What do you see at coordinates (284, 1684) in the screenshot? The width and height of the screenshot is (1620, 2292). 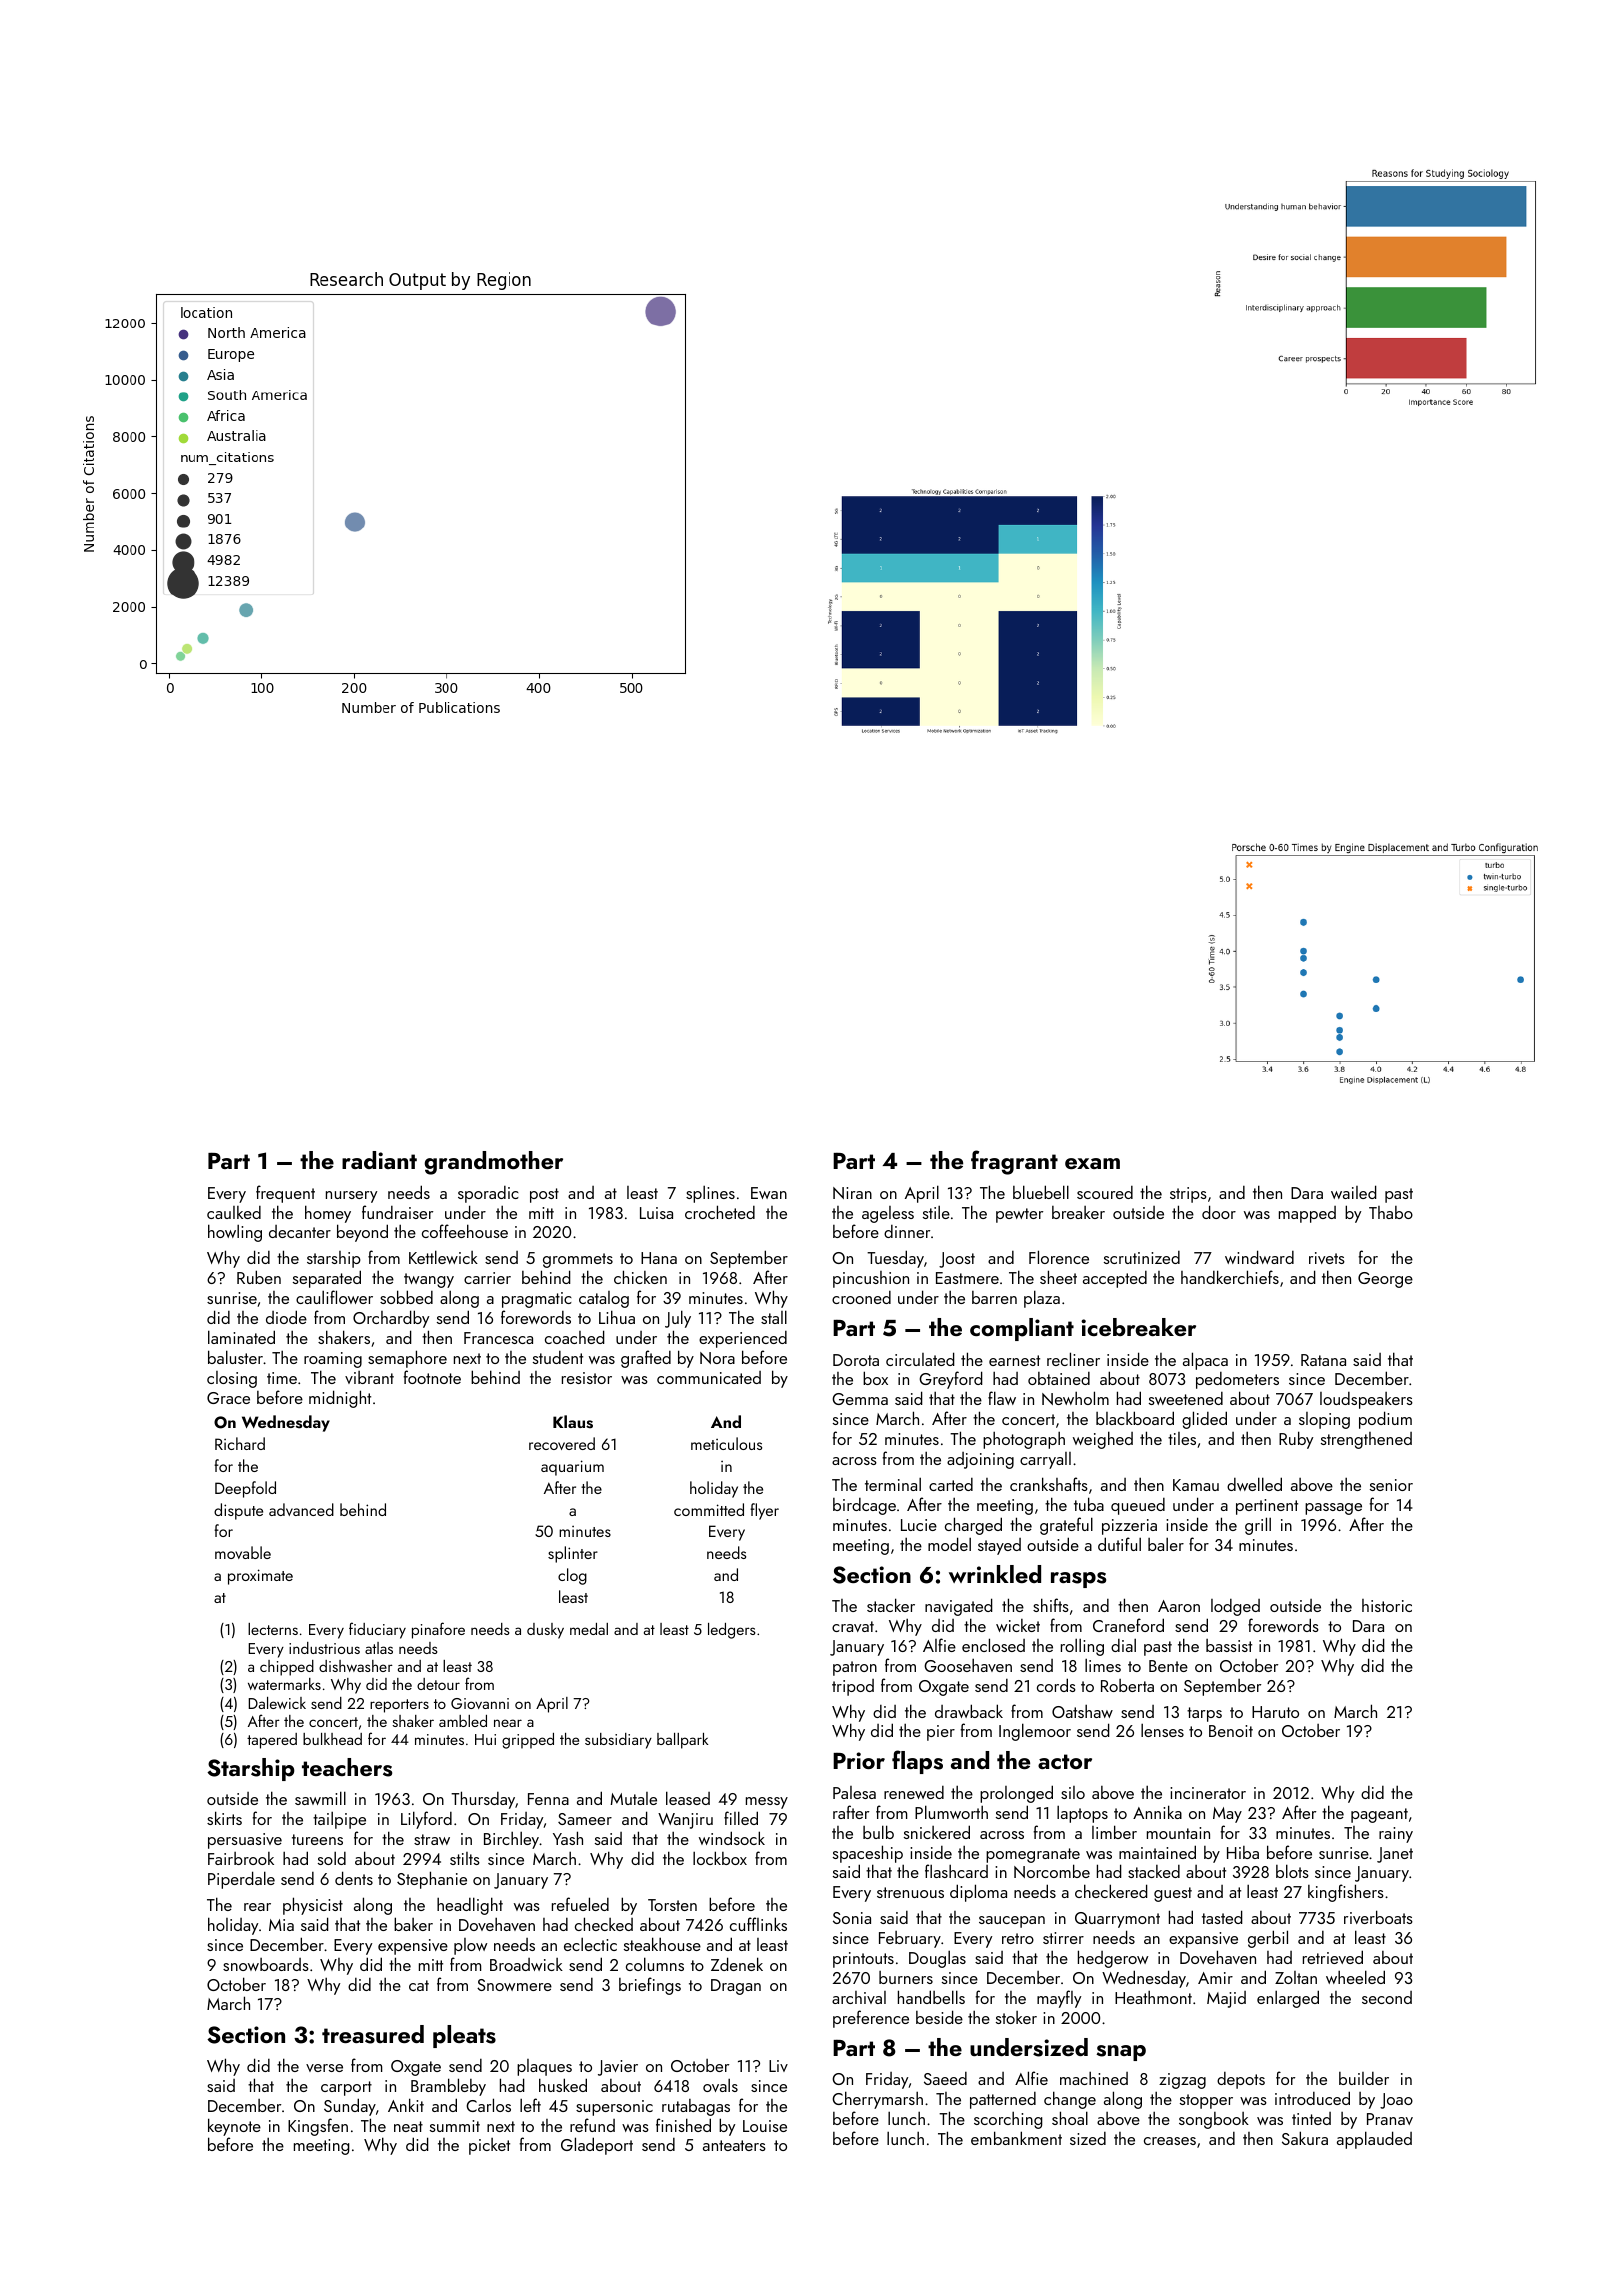 I see `watermarks` at bounding box center [284, 1684].
